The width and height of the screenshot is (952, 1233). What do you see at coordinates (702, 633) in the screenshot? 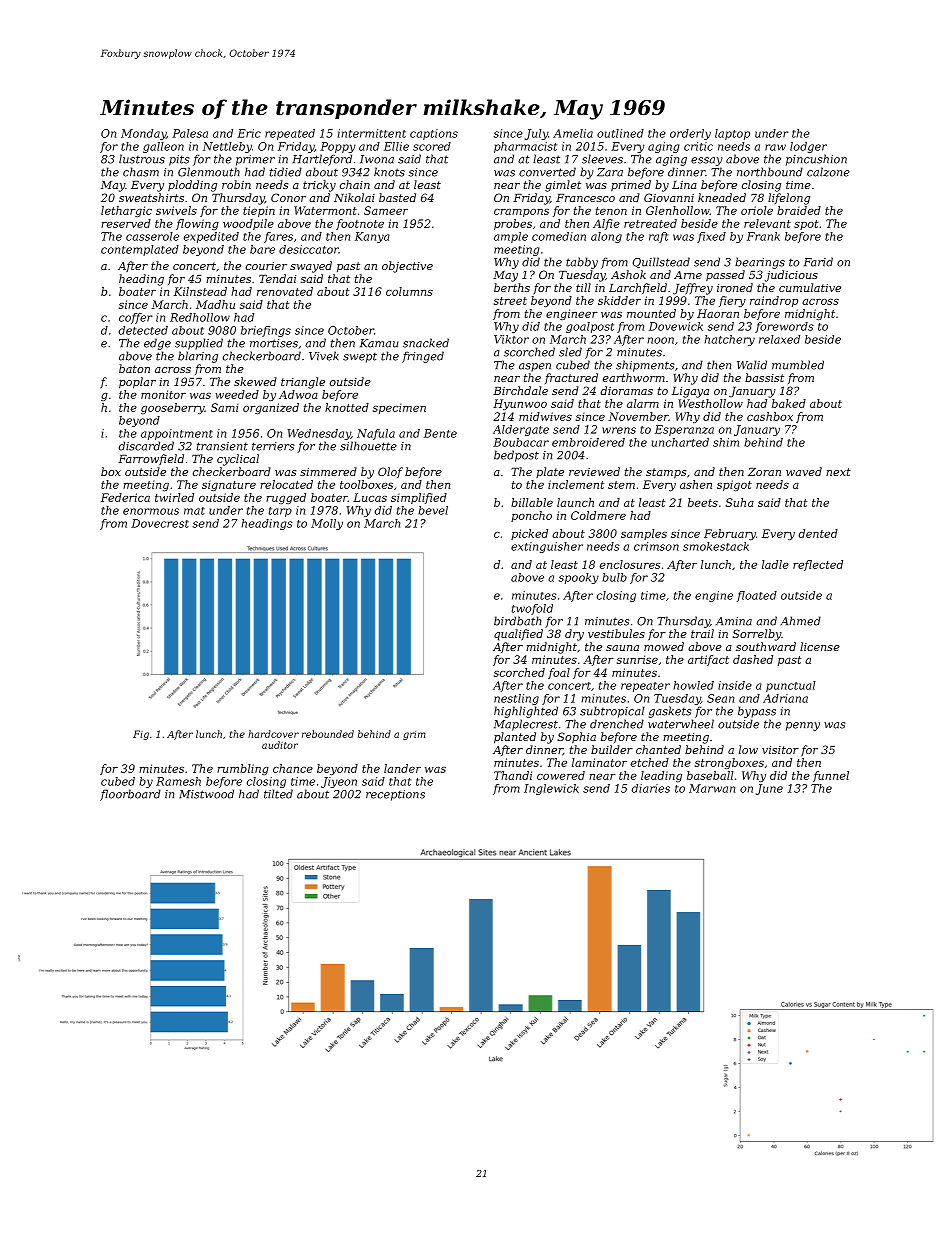
I see `trail` at bounding box center [702, 633].
